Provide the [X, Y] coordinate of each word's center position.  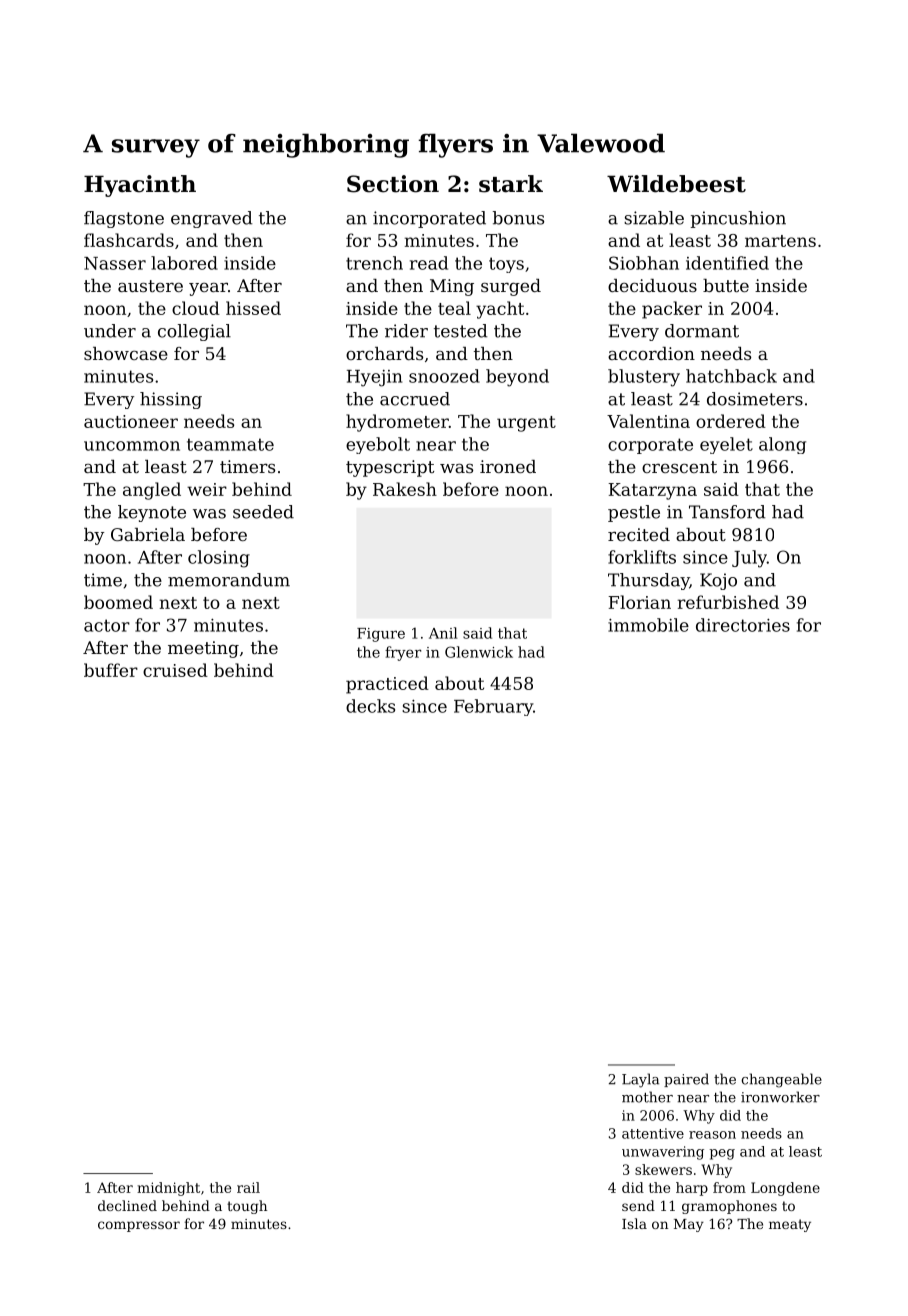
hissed [253, 308]
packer [672, 310]
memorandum [229, 580]
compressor [139, 1226]
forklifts [642, 557]
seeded [263, 512]
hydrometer [397, 423]
